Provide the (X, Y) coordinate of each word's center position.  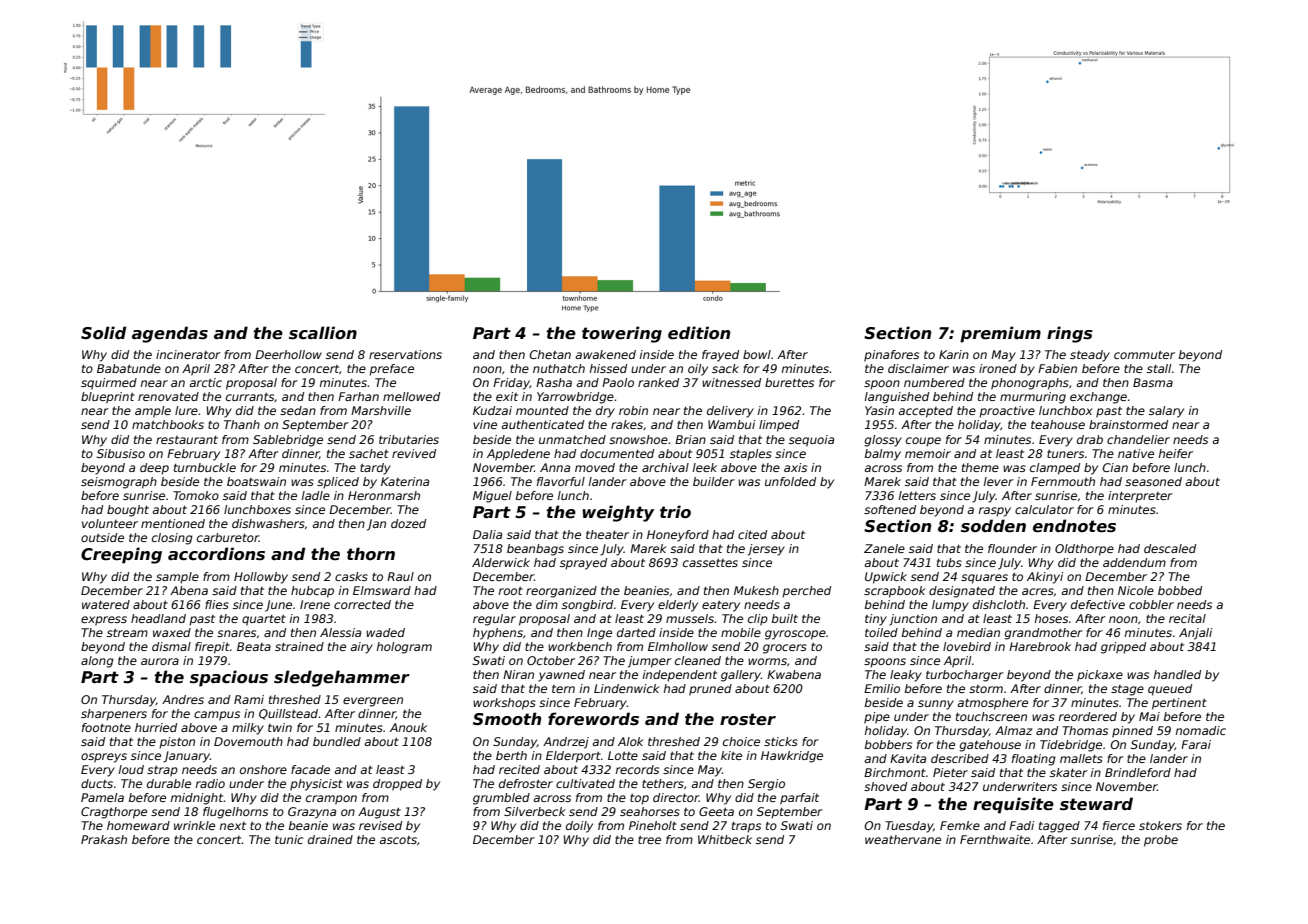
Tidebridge (1071, 746)
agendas (170, 334)
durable (169, 783)
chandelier (1138, 439)
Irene (315, 604)
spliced (338, 483)
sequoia (811, 441)
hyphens (498, 634)
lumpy (950, 606)
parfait (799, 799)
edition (699, 333)
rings (1070, 334)
